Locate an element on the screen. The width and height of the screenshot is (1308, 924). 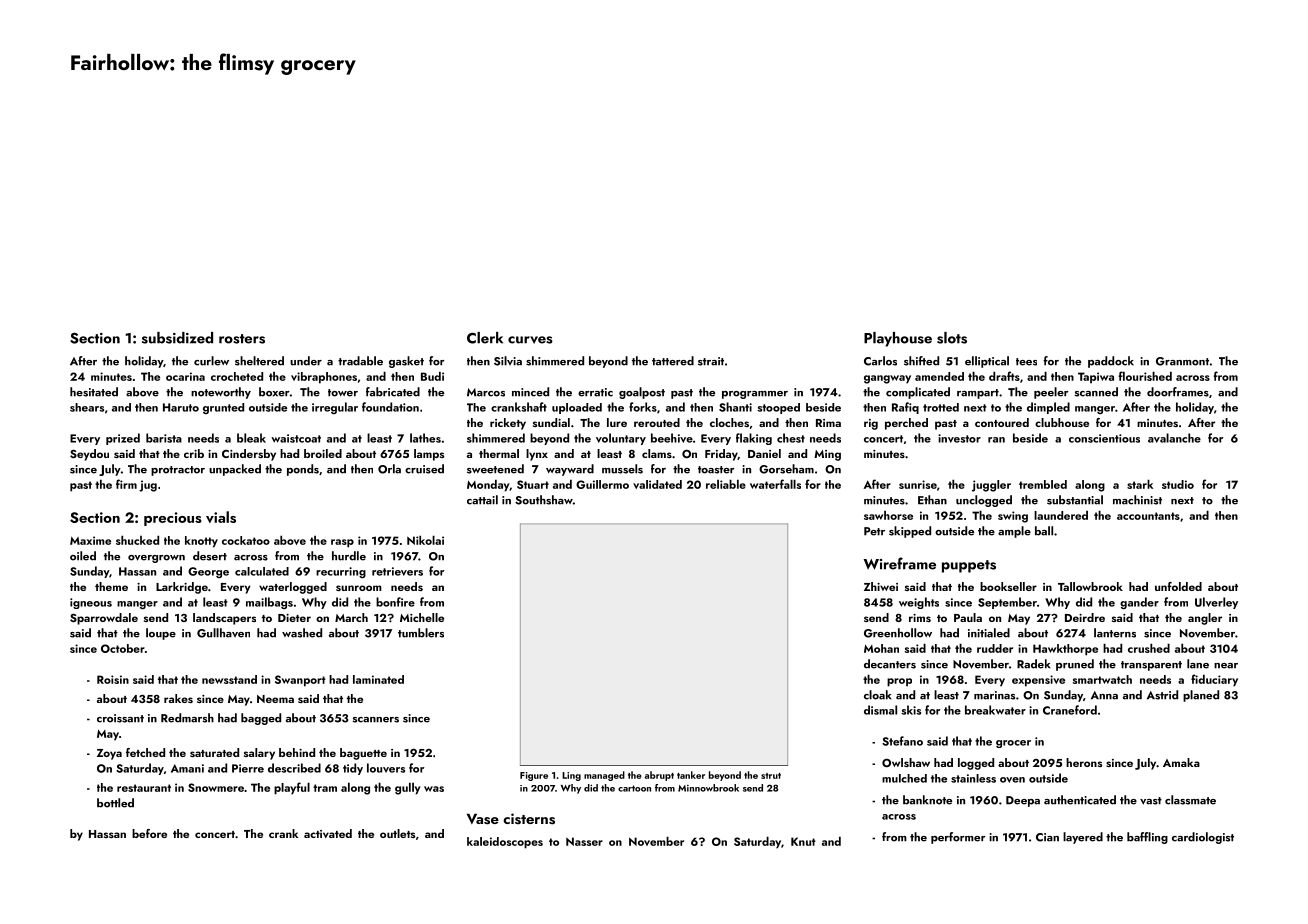
bonfire is located at coordinates (395, 602).
